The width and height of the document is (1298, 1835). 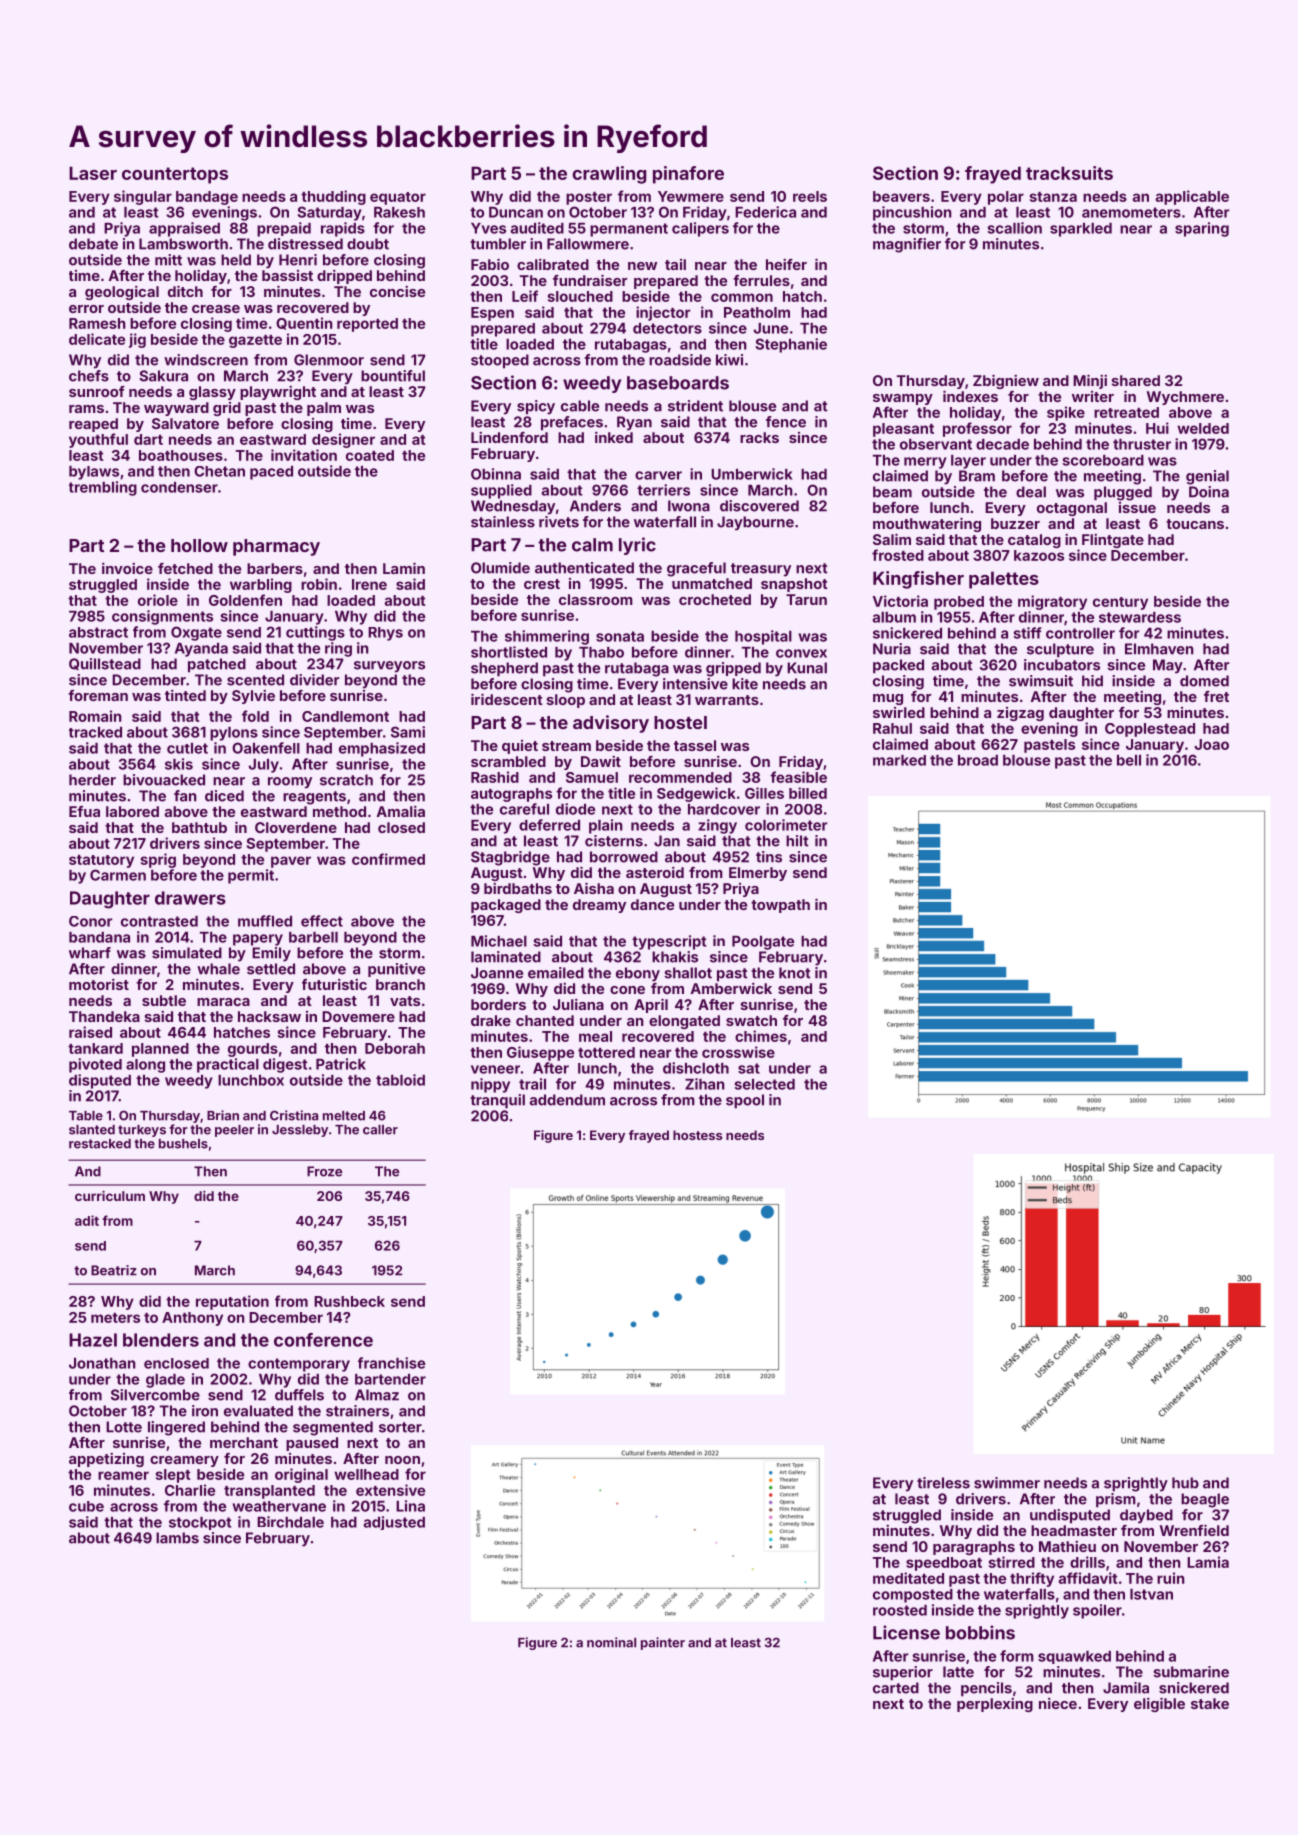 What do you see at coordinates (611, 1642) in the document?
I see `nominal` at bounding box center [611, 1642].
